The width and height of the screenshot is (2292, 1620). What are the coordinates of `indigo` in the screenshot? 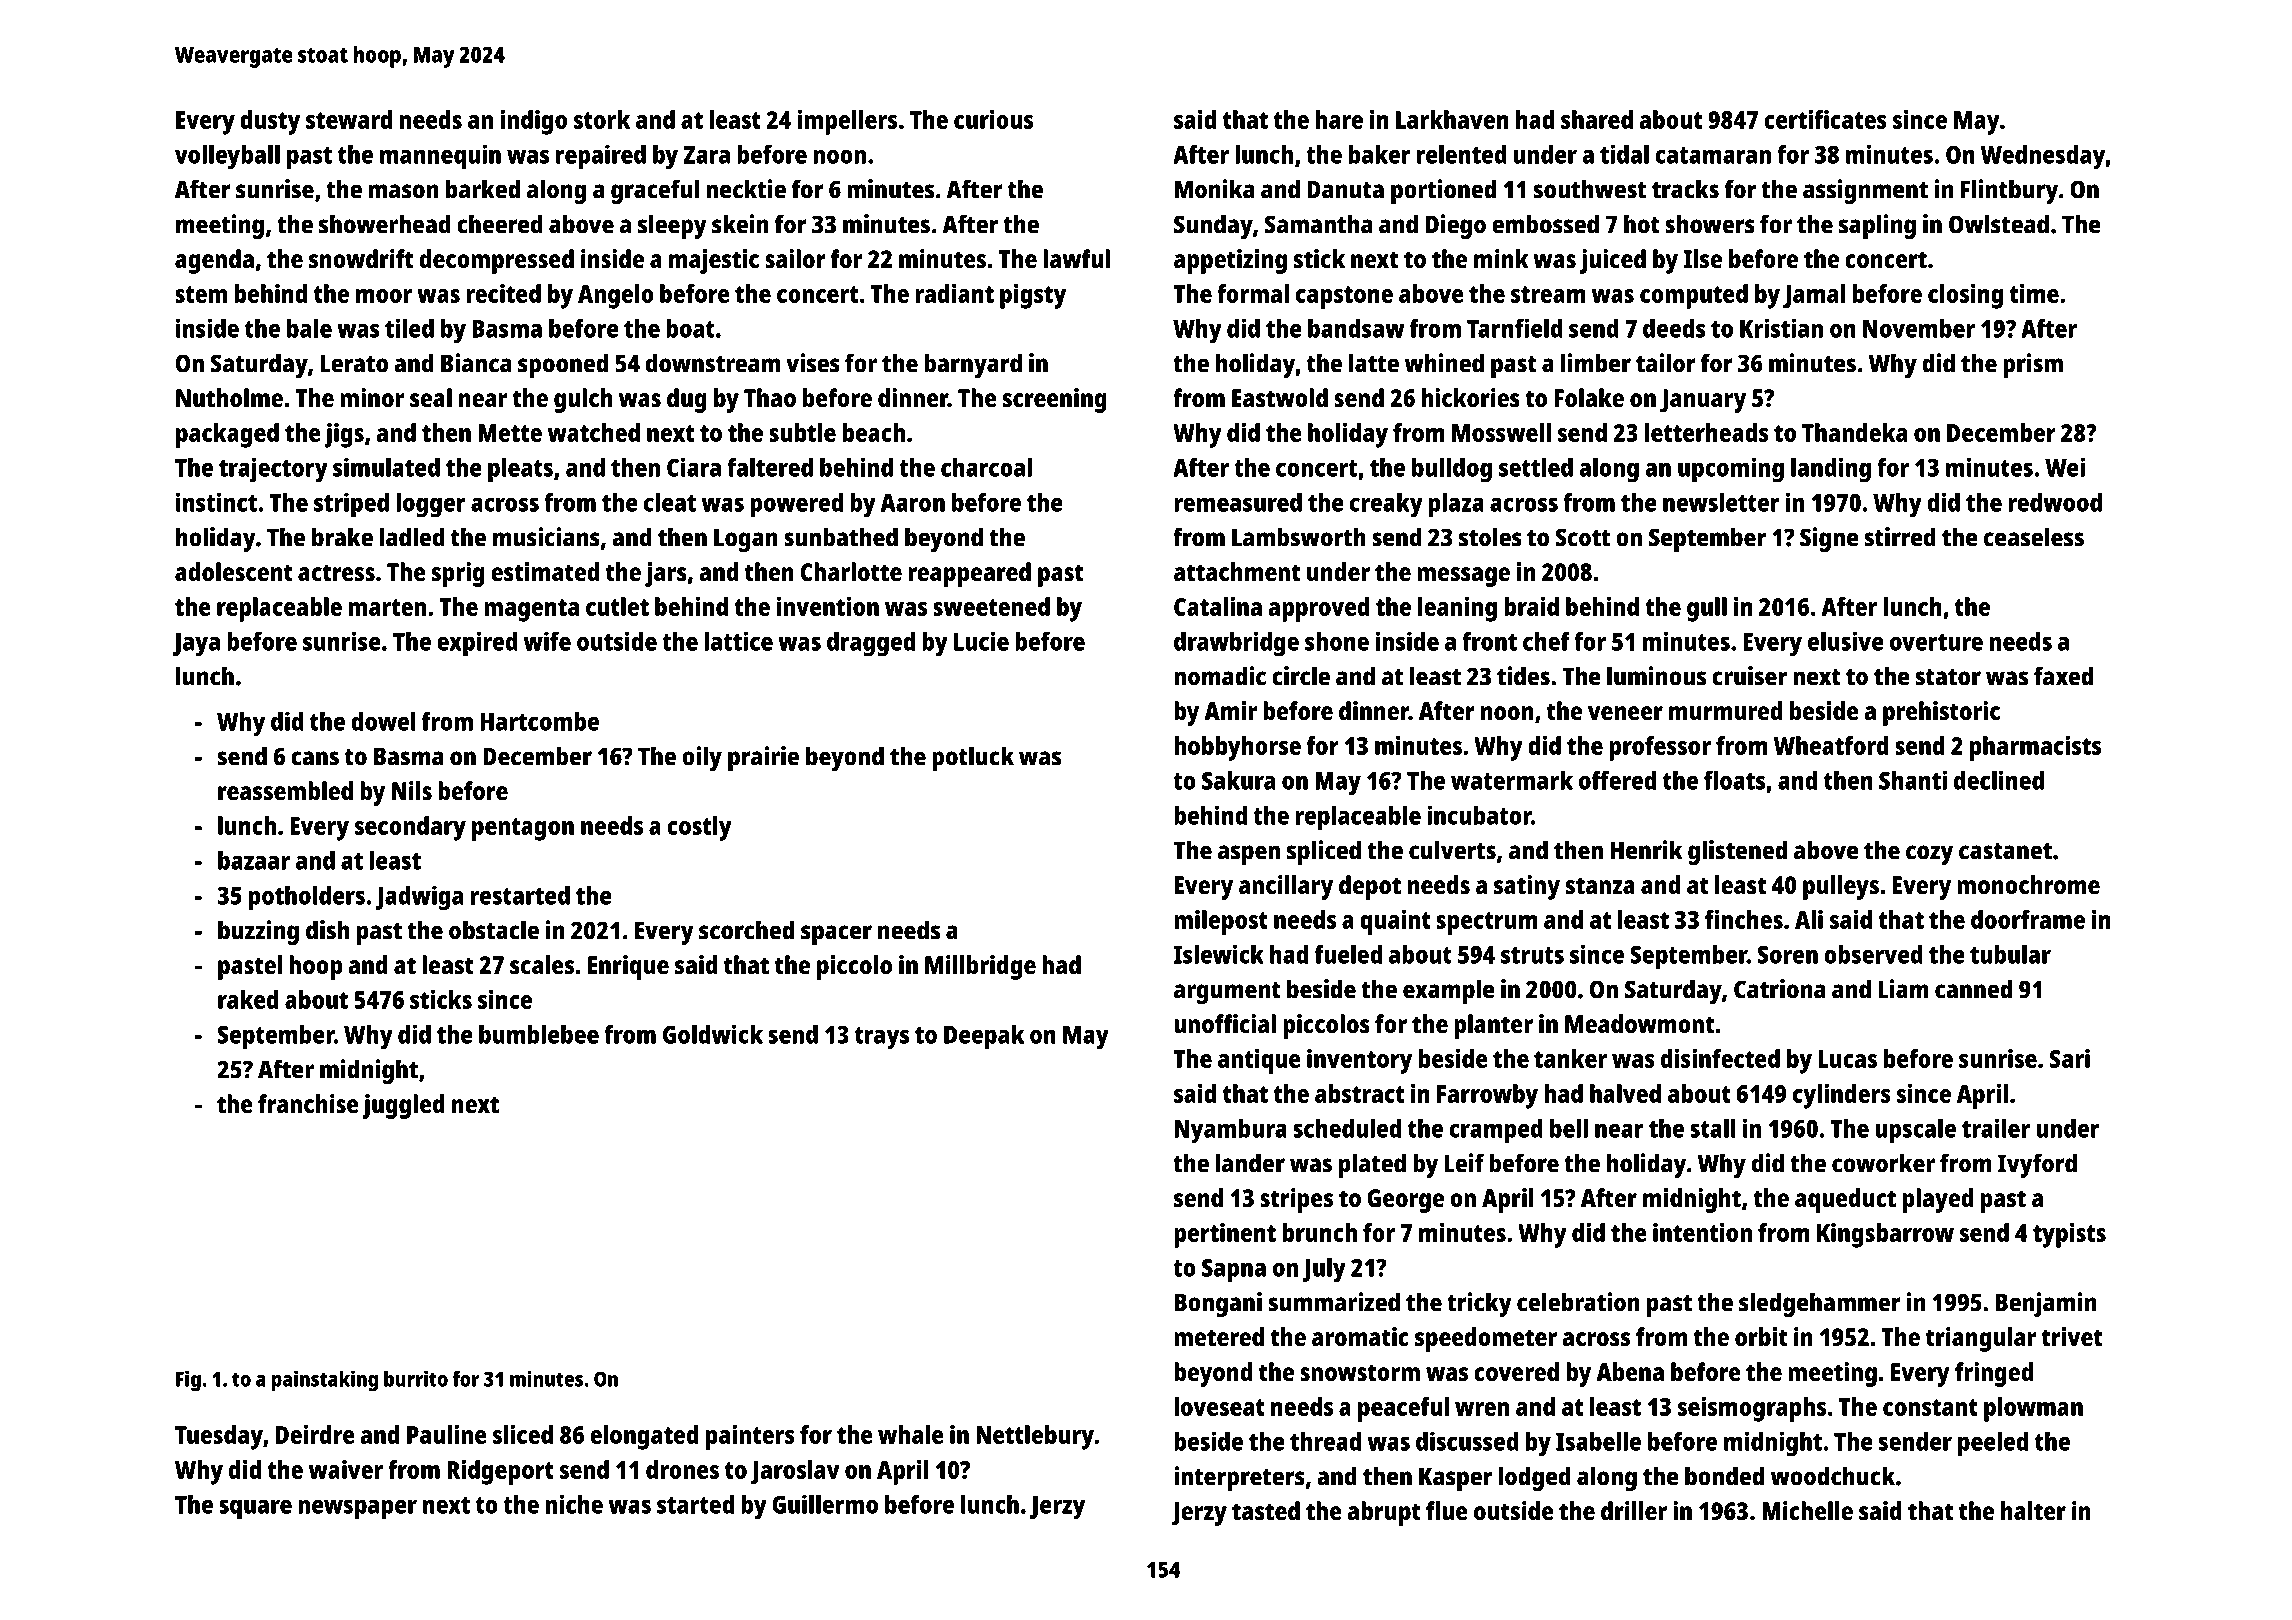 It's located at (533, 122).
